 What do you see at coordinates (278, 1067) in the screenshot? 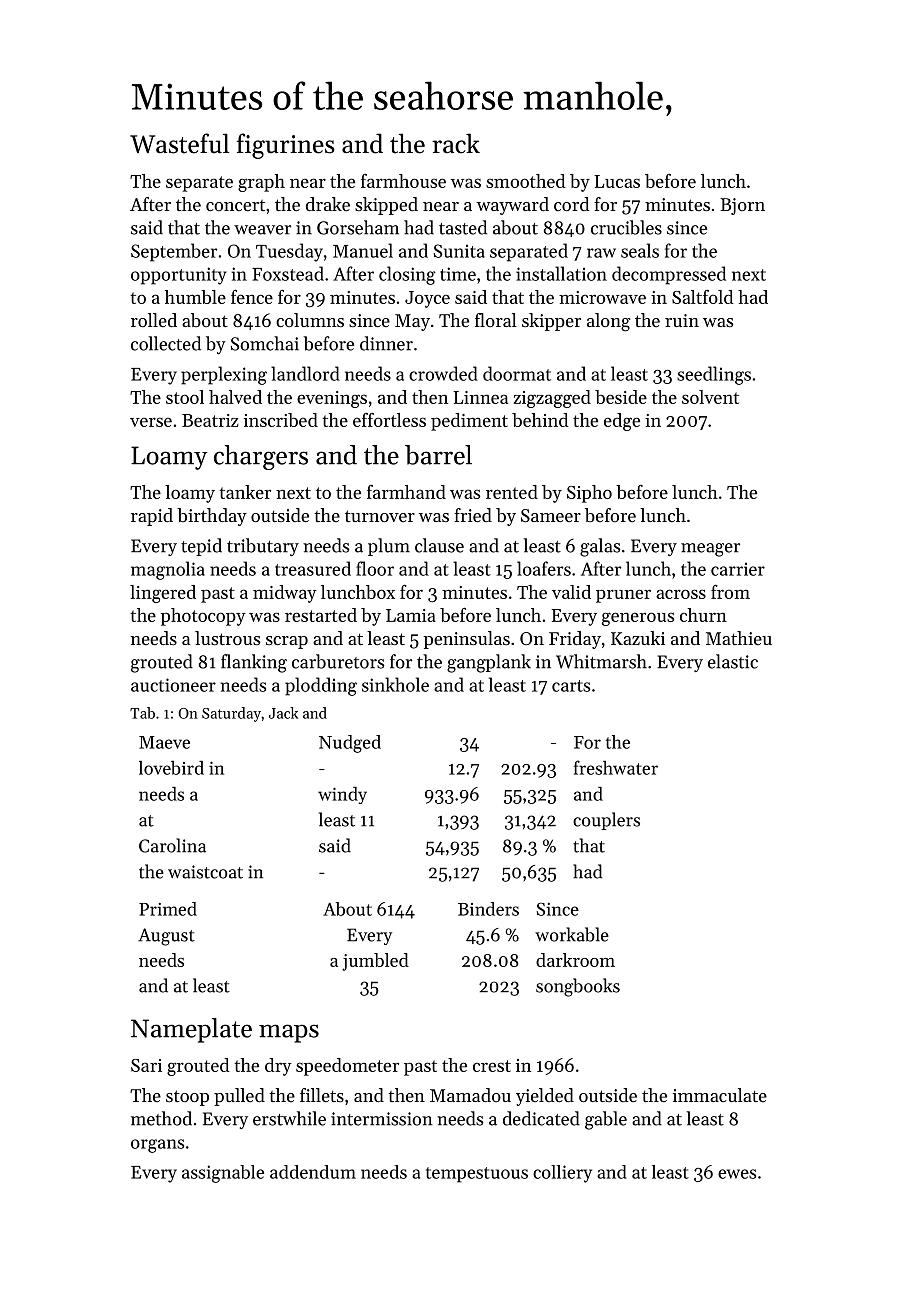
I see `dry` at bounding box center [278, 1067].
